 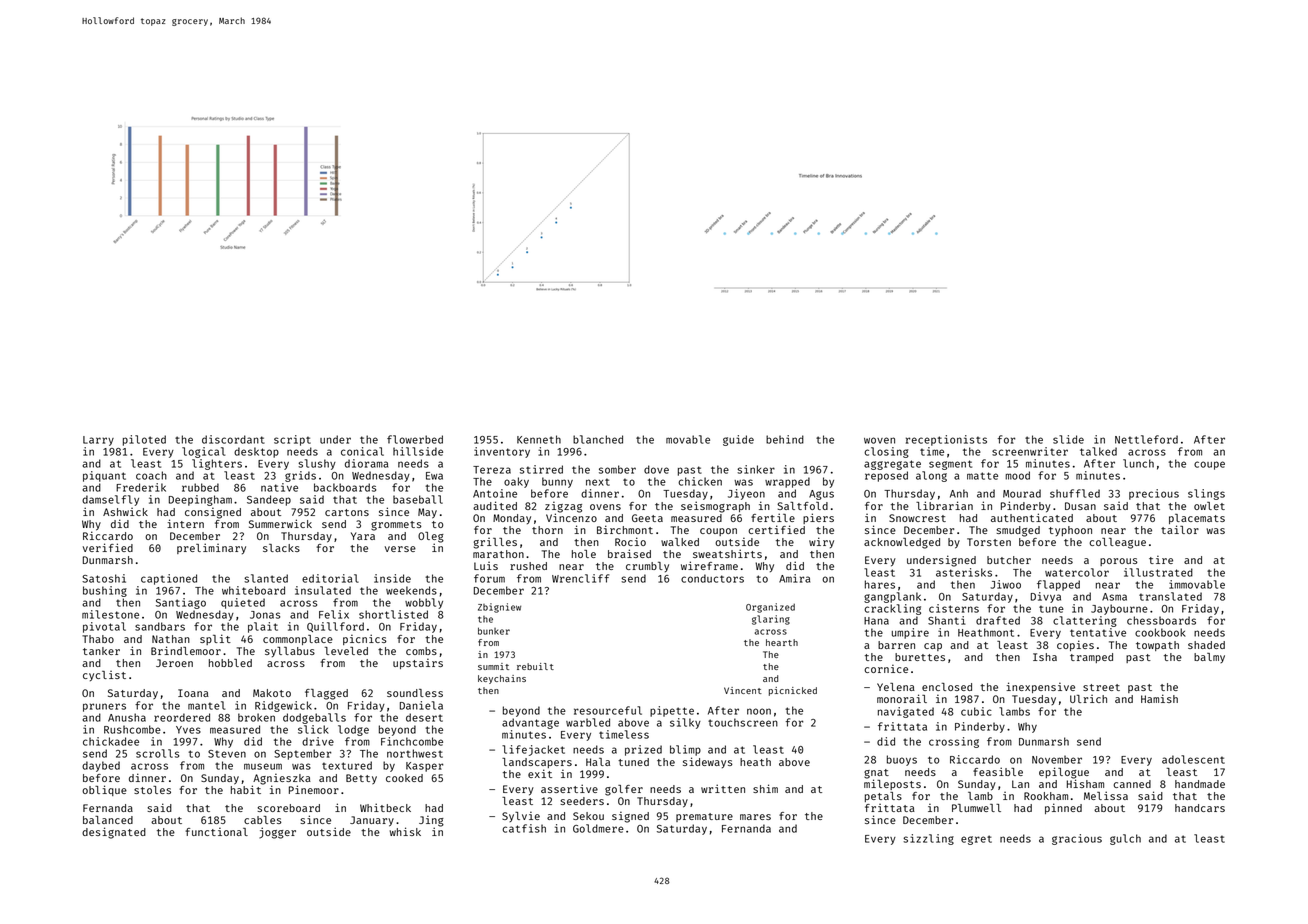 What do you see at coordinates (108, 547) in the screenshot?
I see `verified` at bounding box center [108, 547].
